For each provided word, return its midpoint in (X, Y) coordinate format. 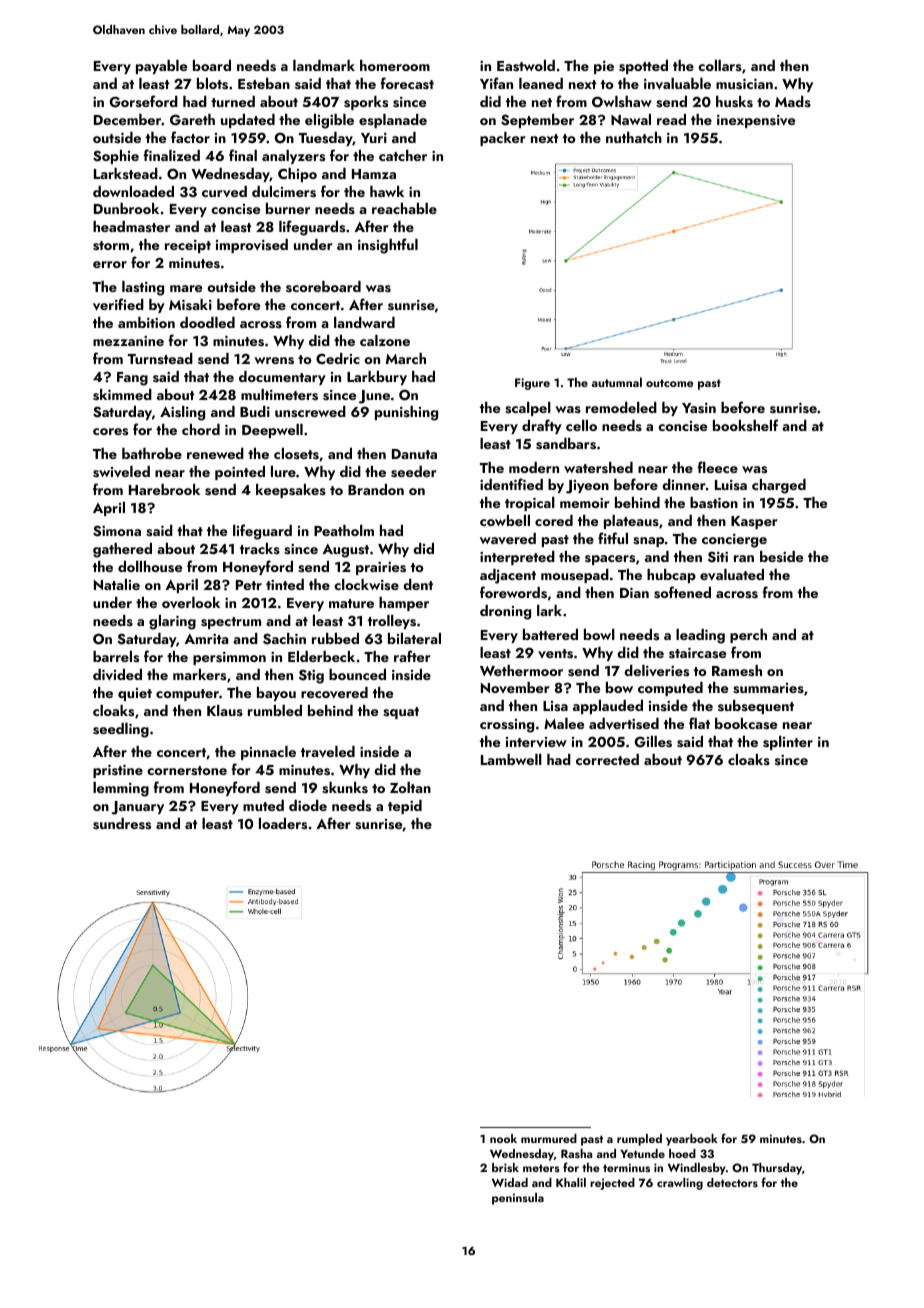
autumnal (617, 382)
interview (536, 742)
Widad (510, 1182)
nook (503, 1138)
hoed (682, 1153)
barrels (116, 657)
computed (670, 689)
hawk (387, 191)
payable (161, 67)
